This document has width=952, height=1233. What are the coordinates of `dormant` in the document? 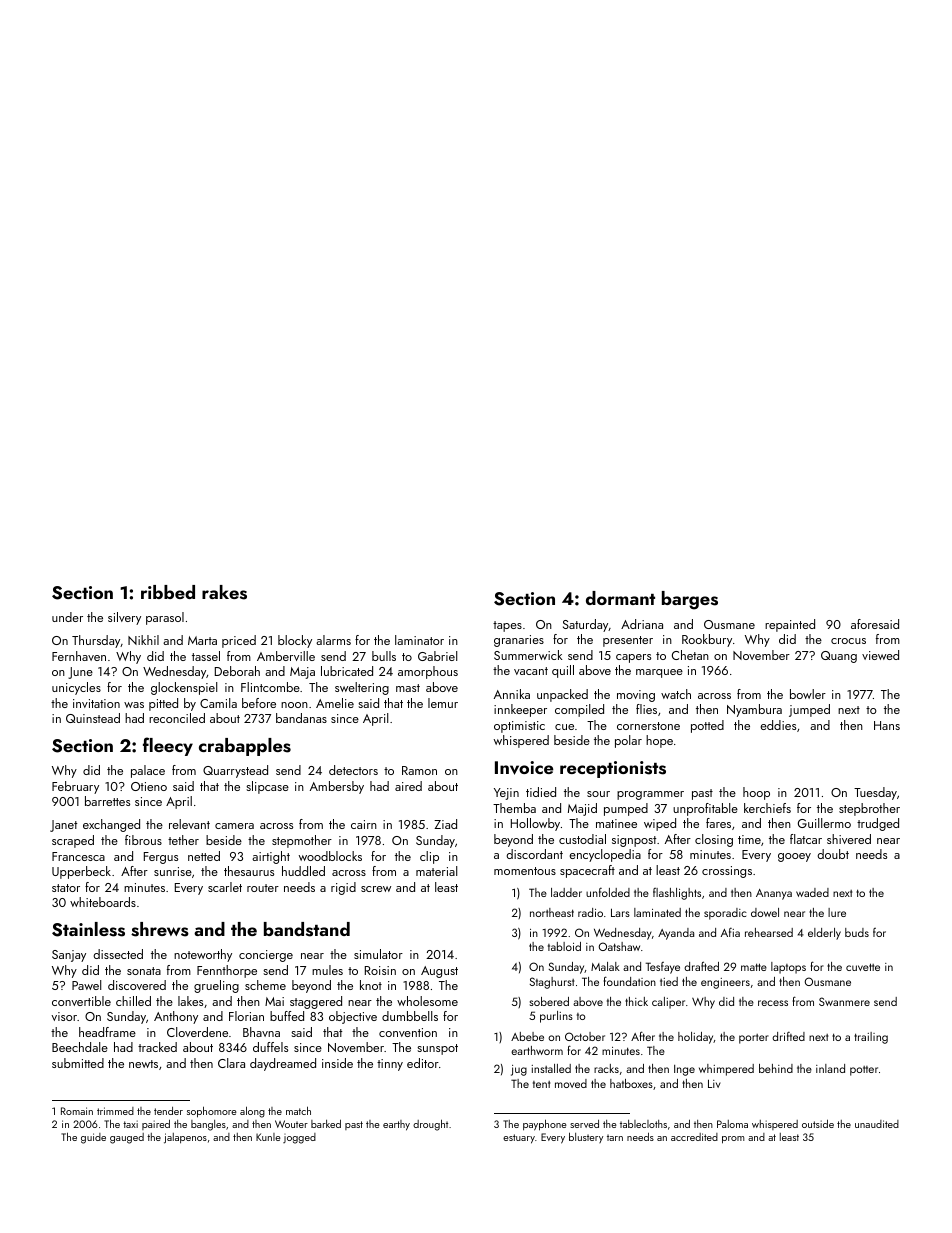 It's located at (620, 598).
